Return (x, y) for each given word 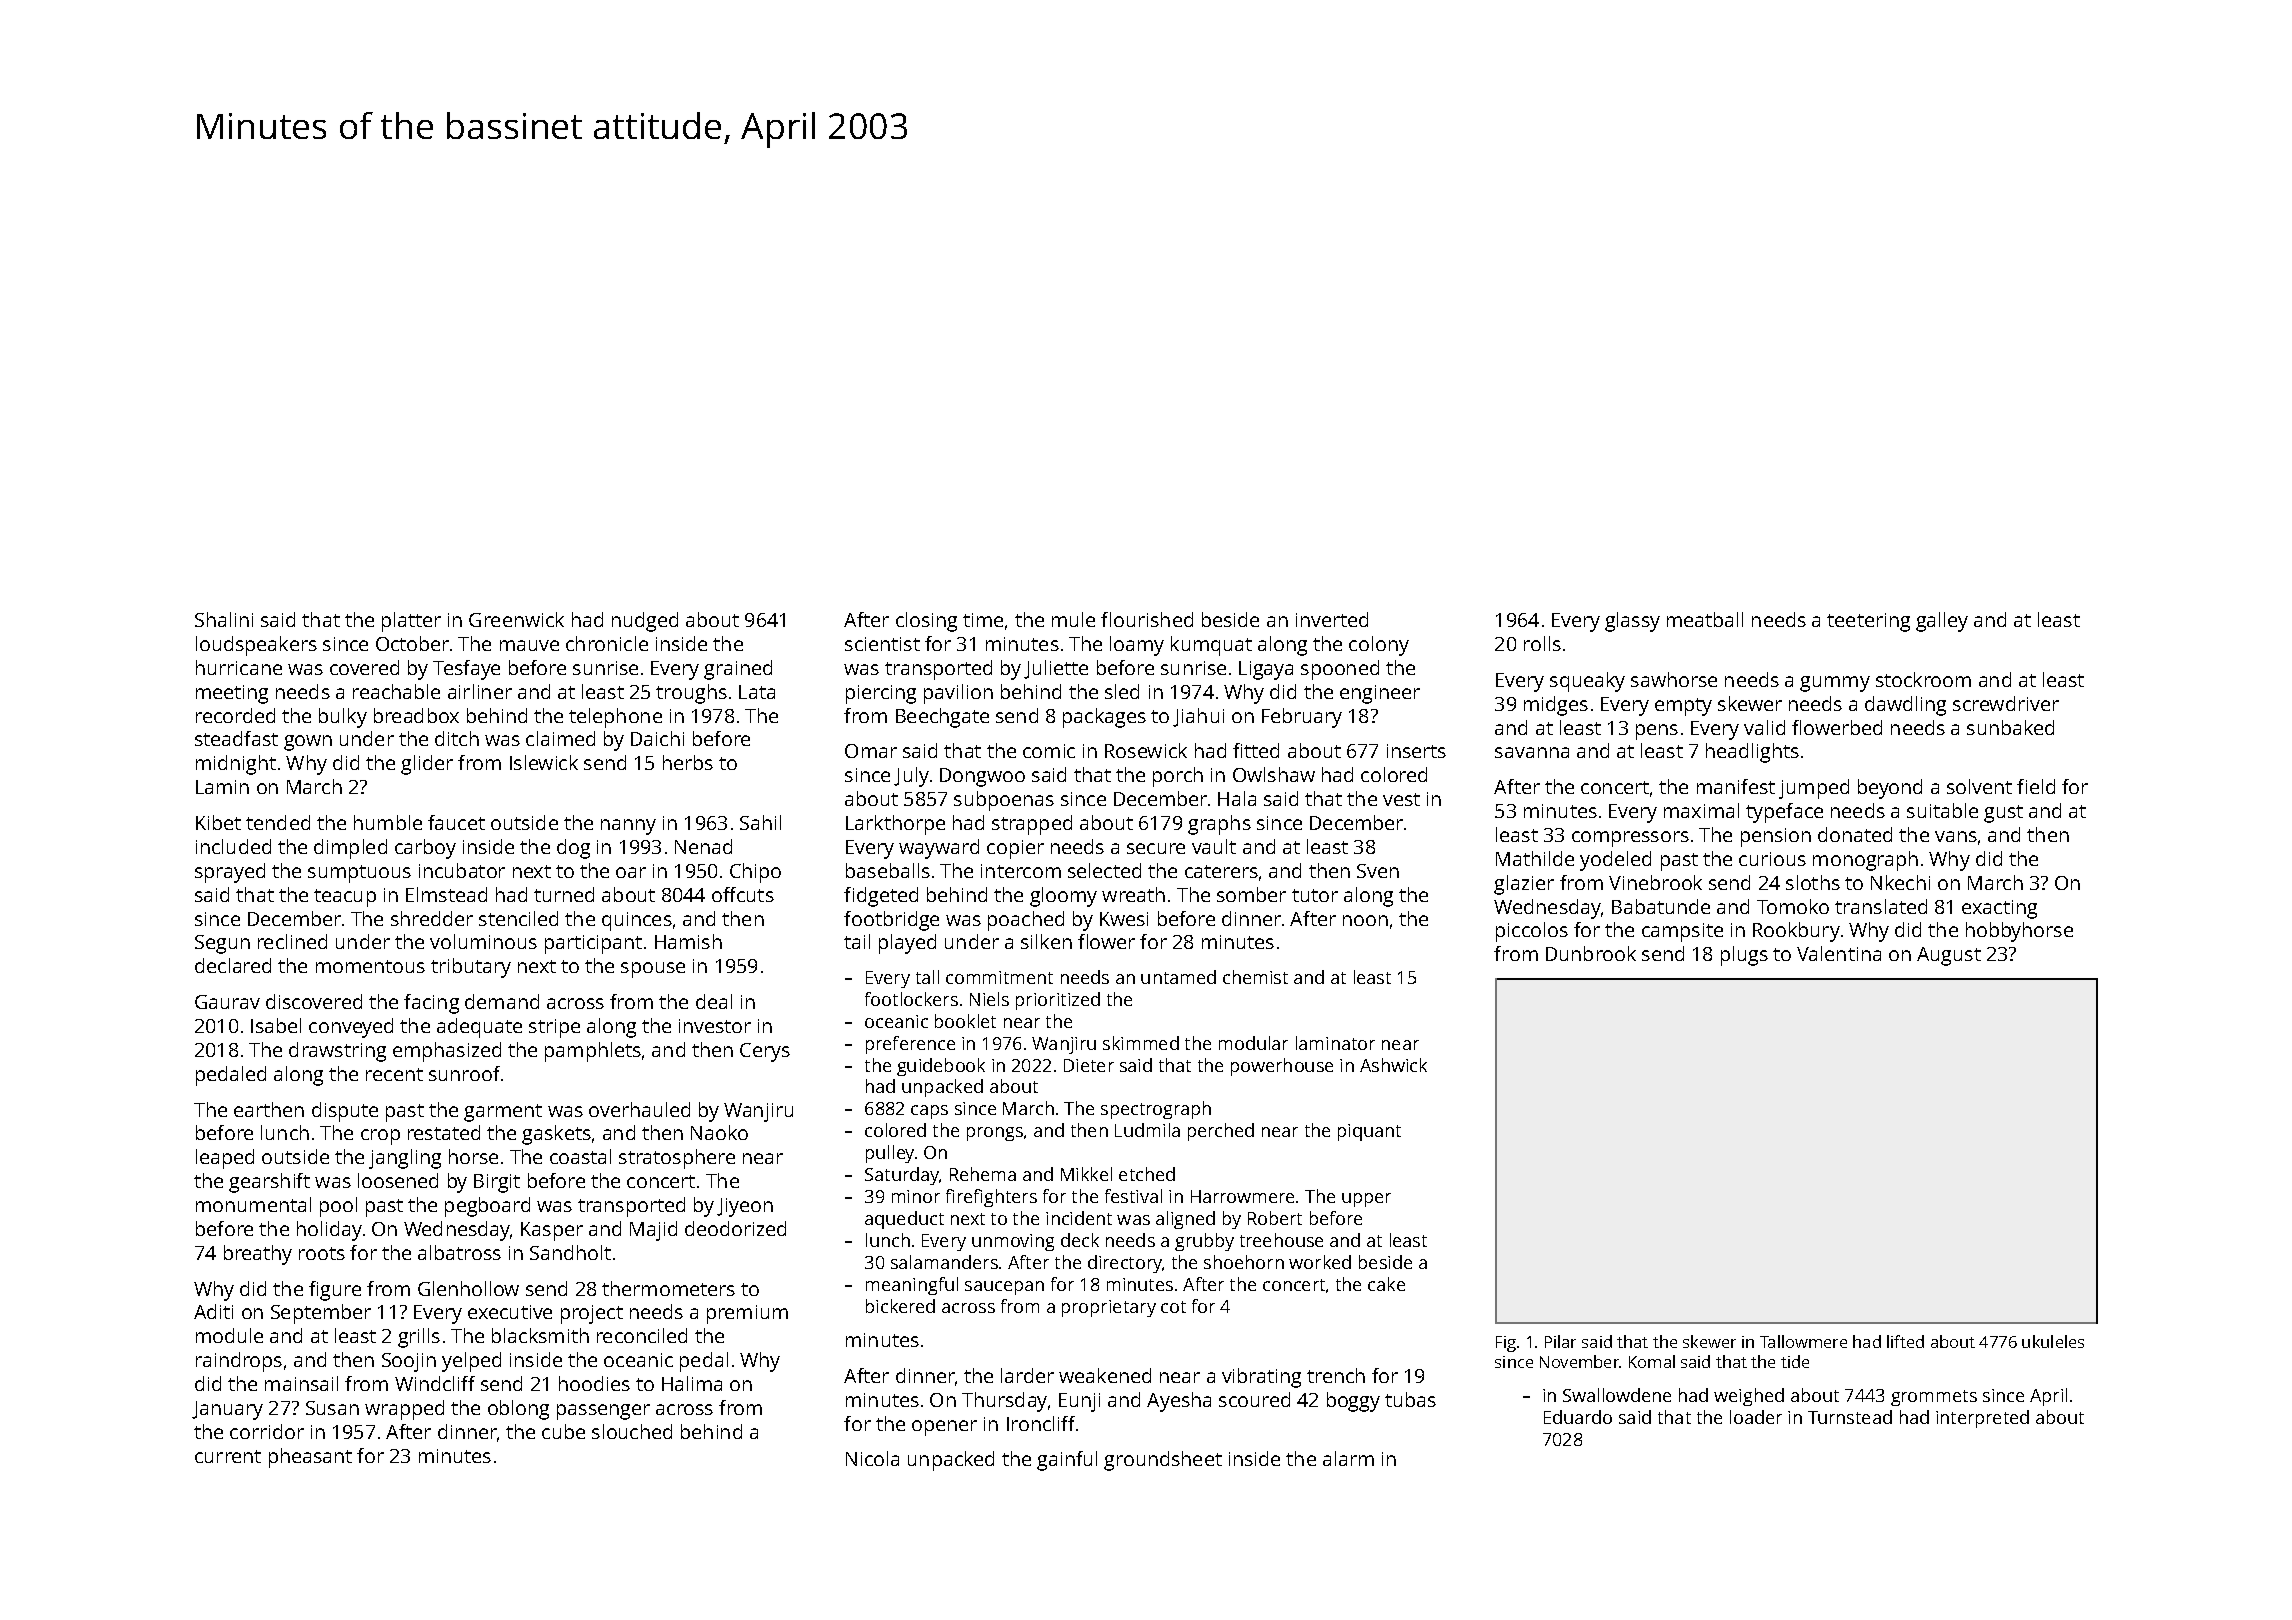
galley (1942, 622)
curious (1772, 859)
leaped (225, 1159)
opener (944, 1428)
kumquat (1211, 646)
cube (563, 1431)
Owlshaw (1274, 774)
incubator (462, 870)
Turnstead (1850, 1417)
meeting (232, 694)
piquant (1369, 1132)
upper (1366, 1200)
